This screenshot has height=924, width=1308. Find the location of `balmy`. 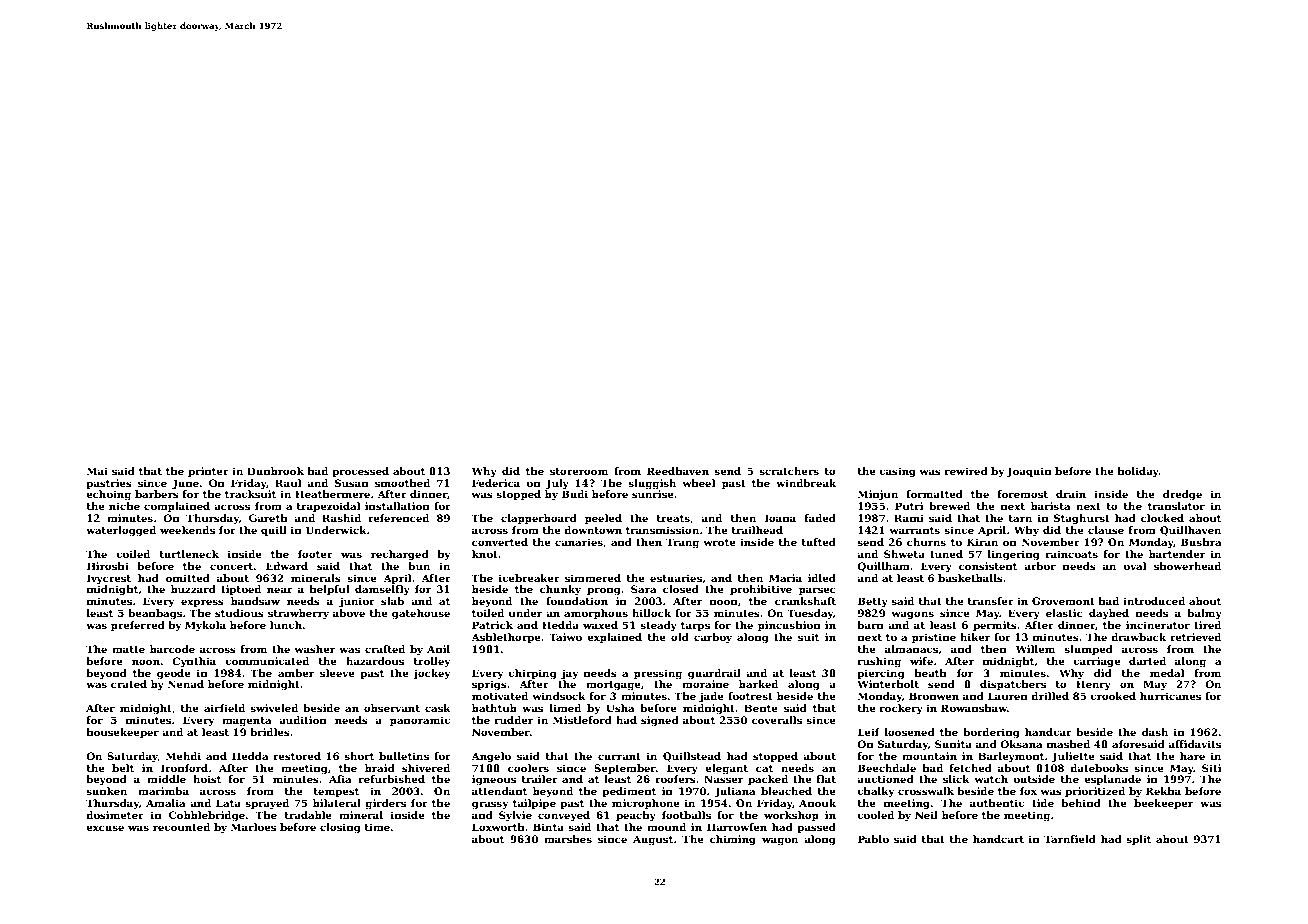

balmy is located at coordinates (1204, 614).
